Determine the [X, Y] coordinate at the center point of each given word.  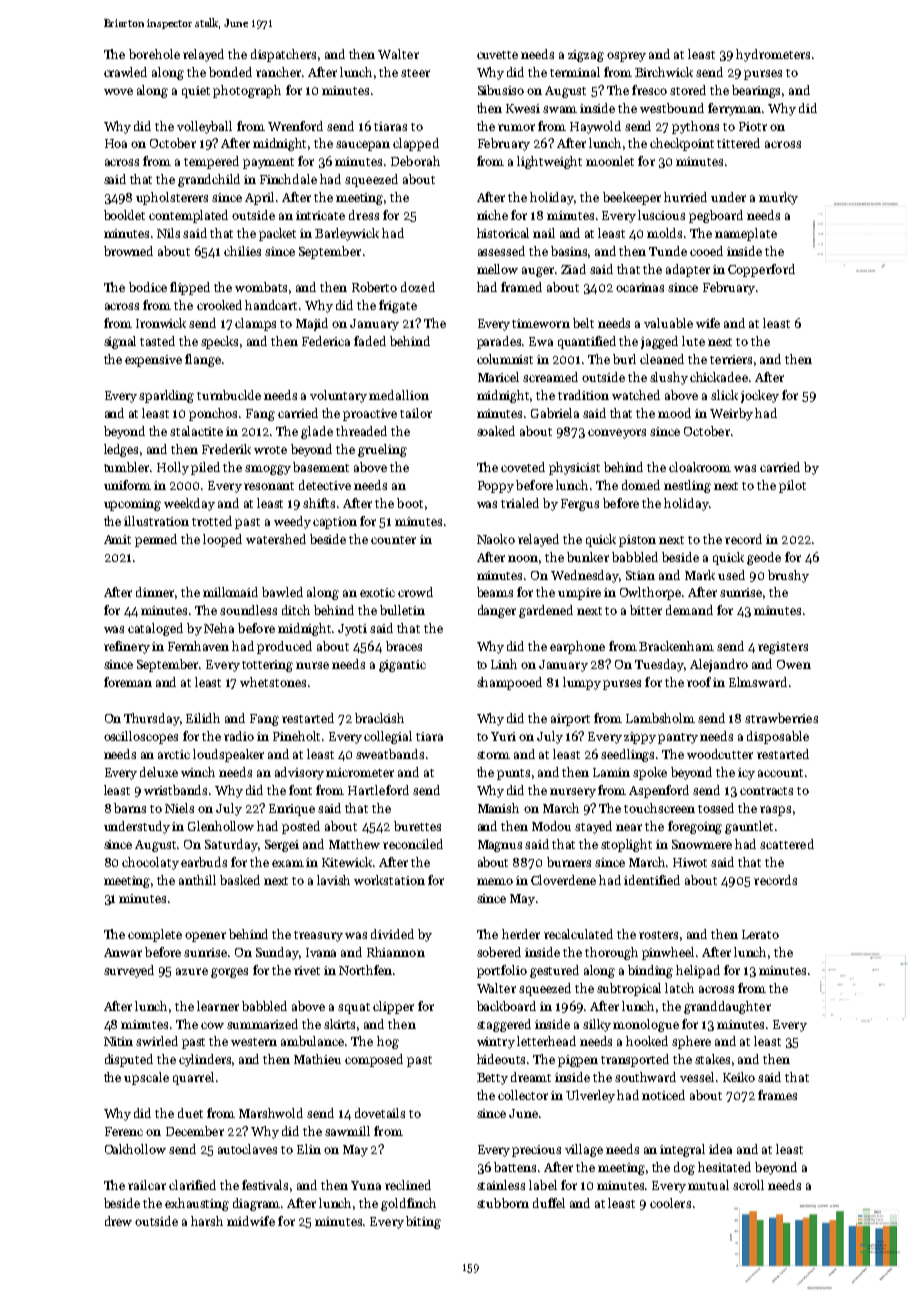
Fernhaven [198, 646]
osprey [626, 57]
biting [423, 1222]
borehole [154, 54]
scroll [748, 1185]
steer [415, 73]
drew [118, 1221]
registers [783, 648]
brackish [379, 718]
